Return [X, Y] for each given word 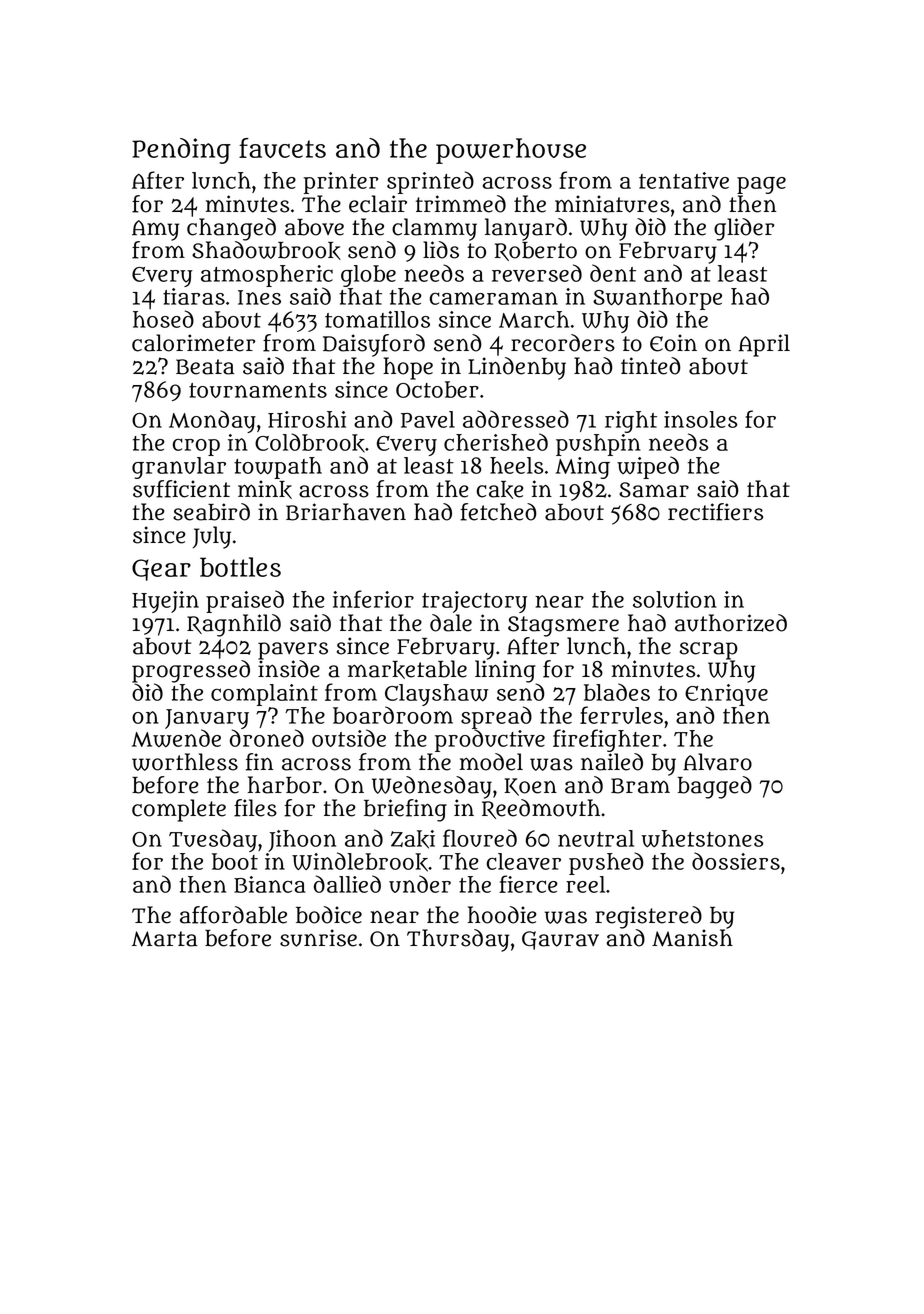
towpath [278, 468]
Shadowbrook [266, 250]
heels [516, 465]
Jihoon [302, 841]
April [764, 345]
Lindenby [517, 368]
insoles [700, 419]
